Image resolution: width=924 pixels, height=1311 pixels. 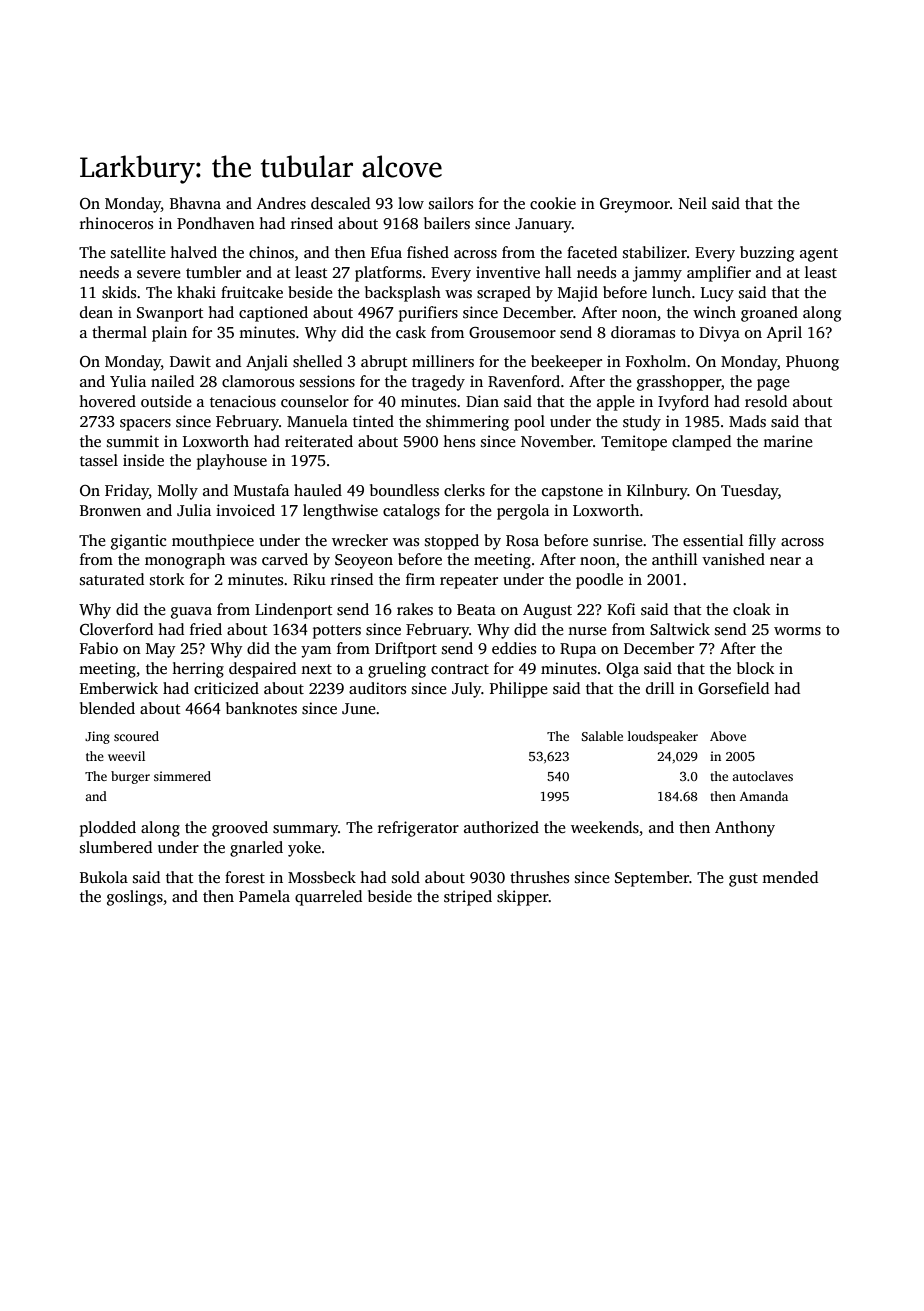 I want to click on worms, so click(x=797, y=631).
